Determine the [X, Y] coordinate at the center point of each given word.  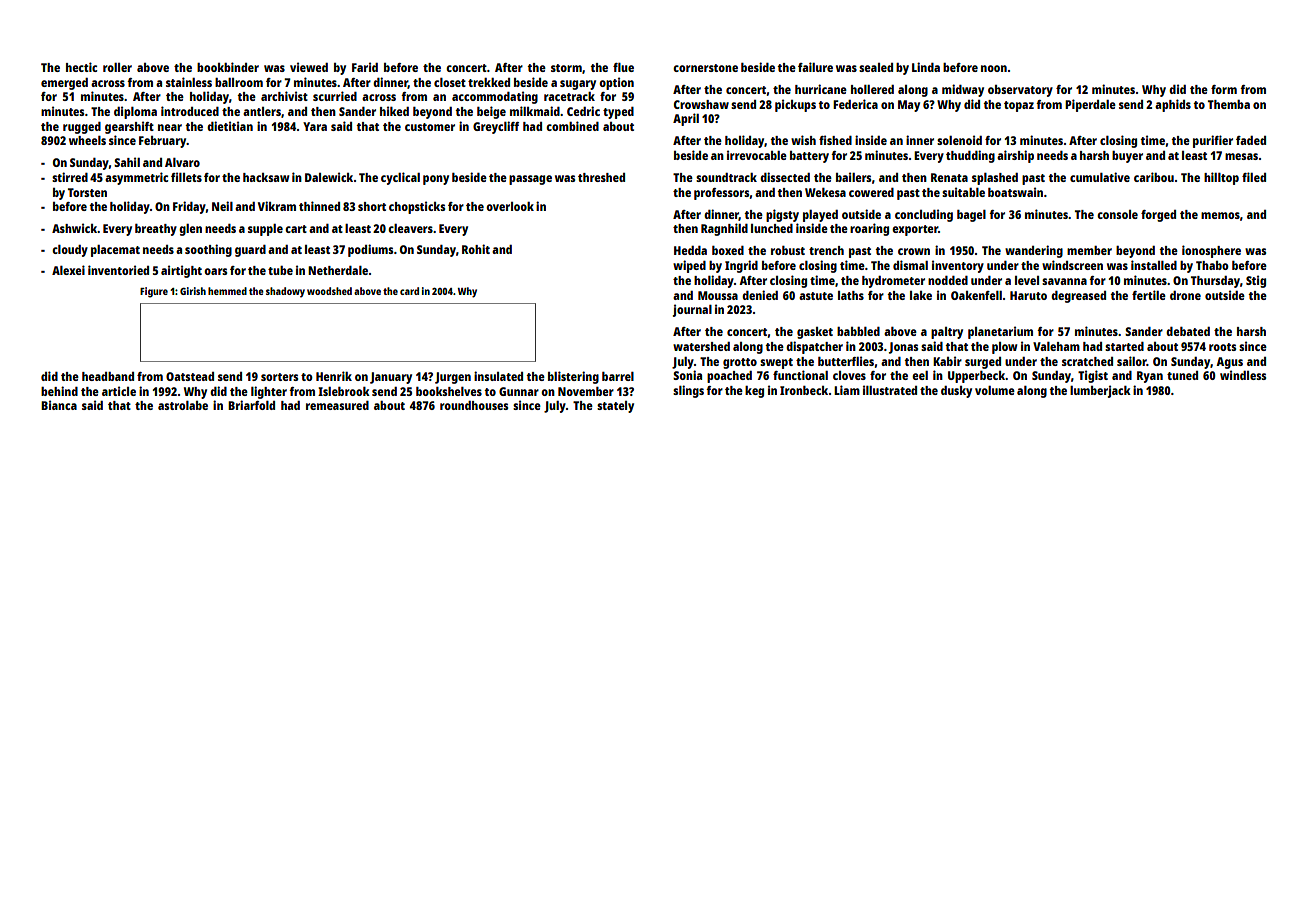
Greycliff [496, 127]
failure [815, 67]
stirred [70, 177]
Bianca [59, 405]
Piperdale [1090, 105]
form [1224, 89]
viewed [309, 67]
